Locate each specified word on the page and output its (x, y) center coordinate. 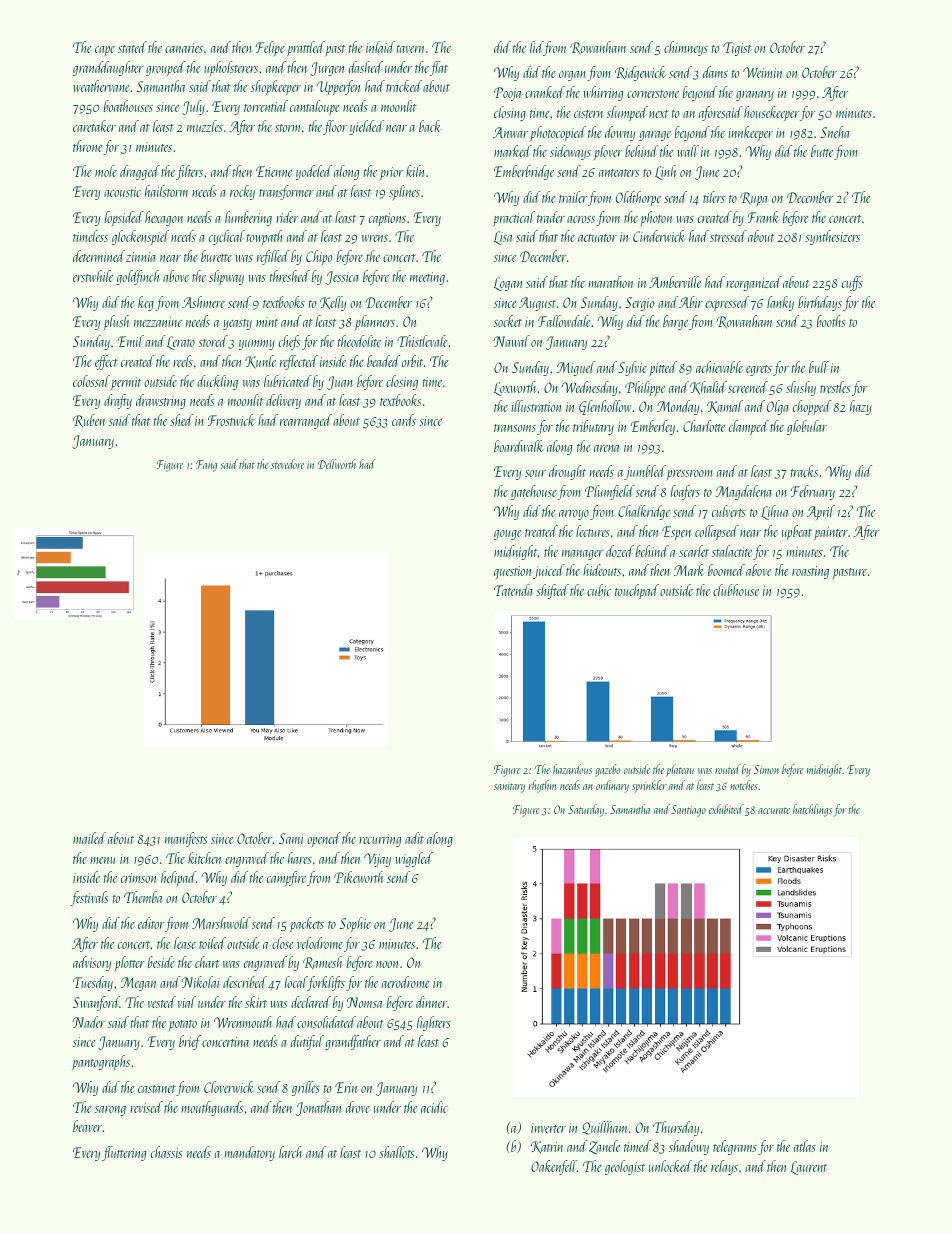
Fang (206, 466)
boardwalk (519, 446)
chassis (167, 1152)
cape (105, 51)
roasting (810, 572)
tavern (410, 49)
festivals (89, 898)
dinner (431, 1002)
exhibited (726, 809)
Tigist (737, 49)
